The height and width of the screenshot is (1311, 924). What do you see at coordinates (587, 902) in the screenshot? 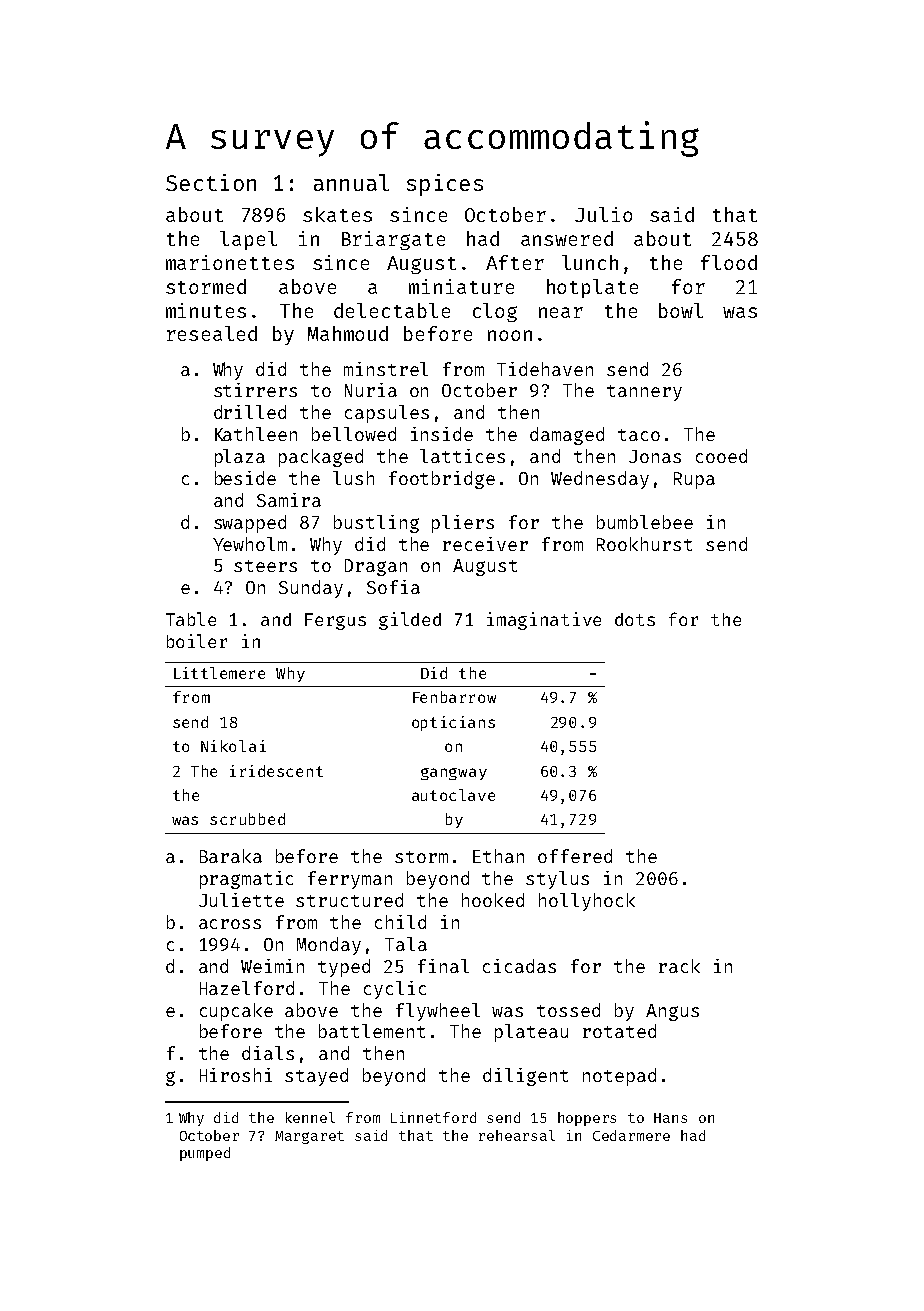
I see `hollyhock` at bounding box center [587, 902].
